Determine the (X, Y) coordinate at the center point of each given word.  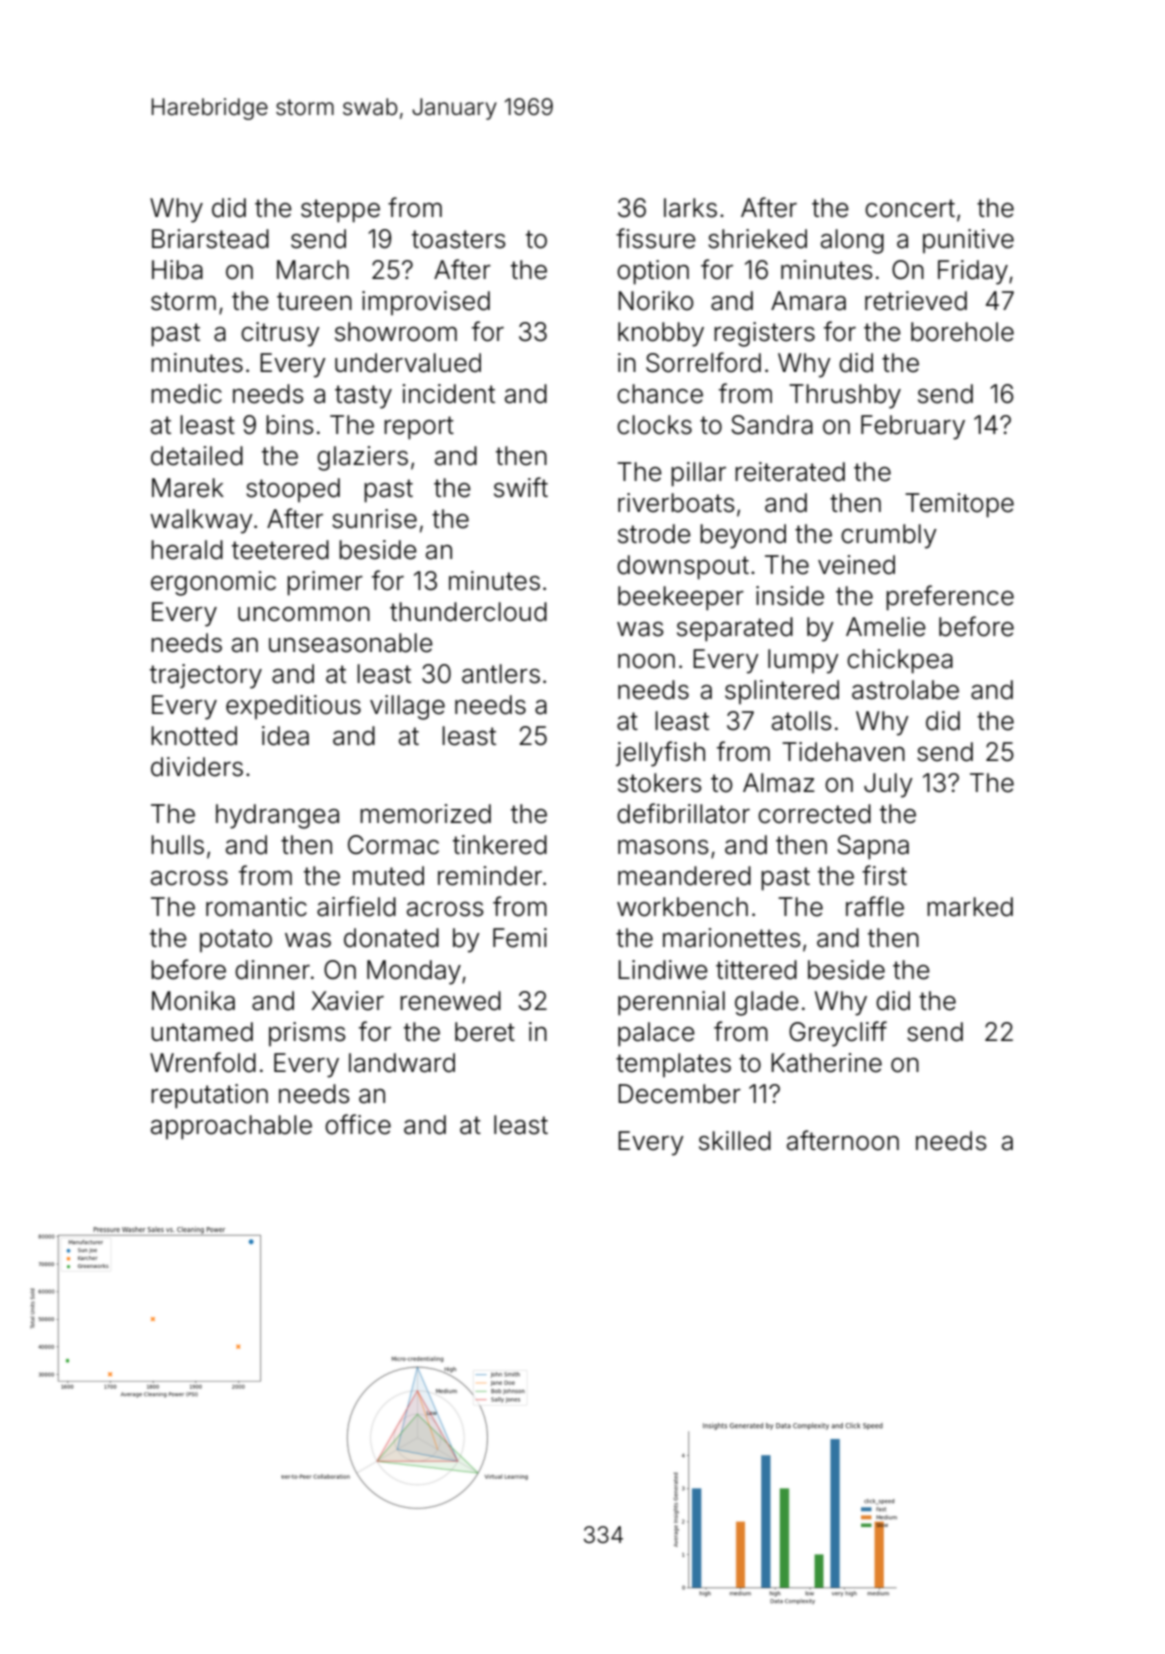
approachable (231, 1127)
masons (663, 847)
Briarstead (210, 239)
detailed (197, 456)
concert (910, 208)
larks (690, 208)
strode (654, 534)
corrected (814, 814)
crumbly (889, 536)
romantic (256, 907)
